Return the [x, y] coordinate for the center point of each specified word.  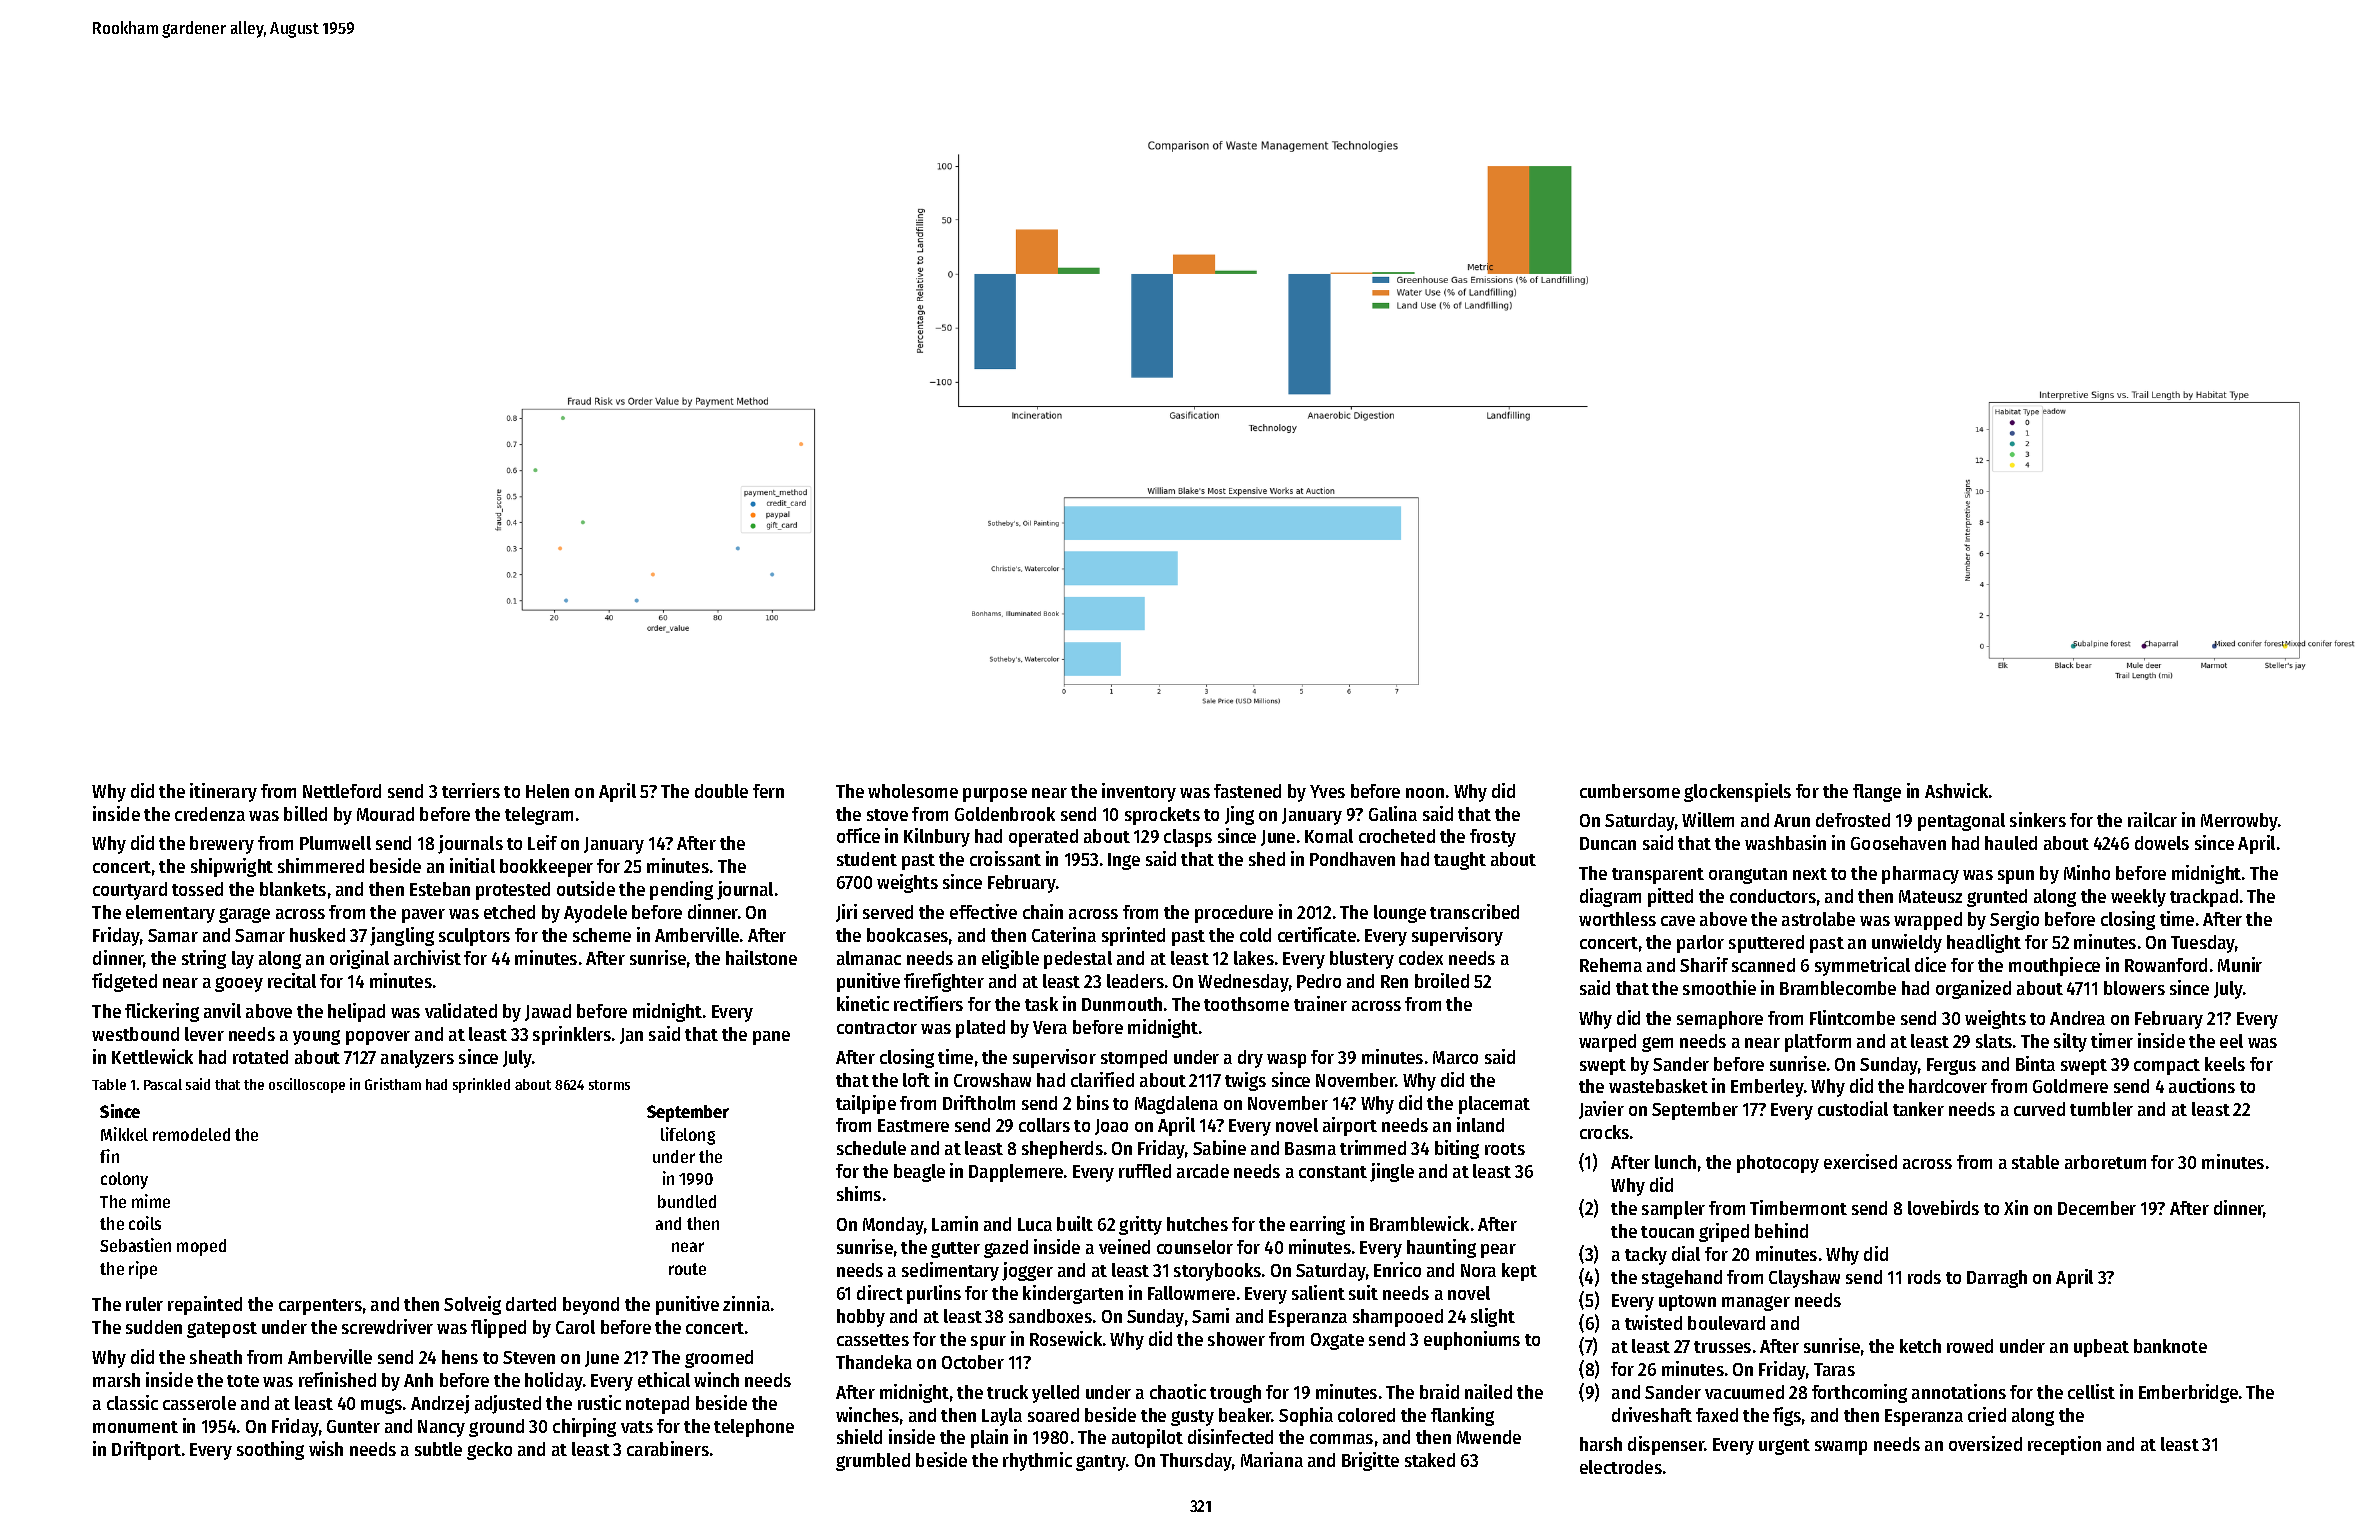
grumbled [873, 1462]
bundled [687, 1201]
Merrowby [2239, 822]
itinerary [223, 792]
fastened [1247, 791]
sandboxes [1050, 1316]
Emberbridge [2188, 1393]
